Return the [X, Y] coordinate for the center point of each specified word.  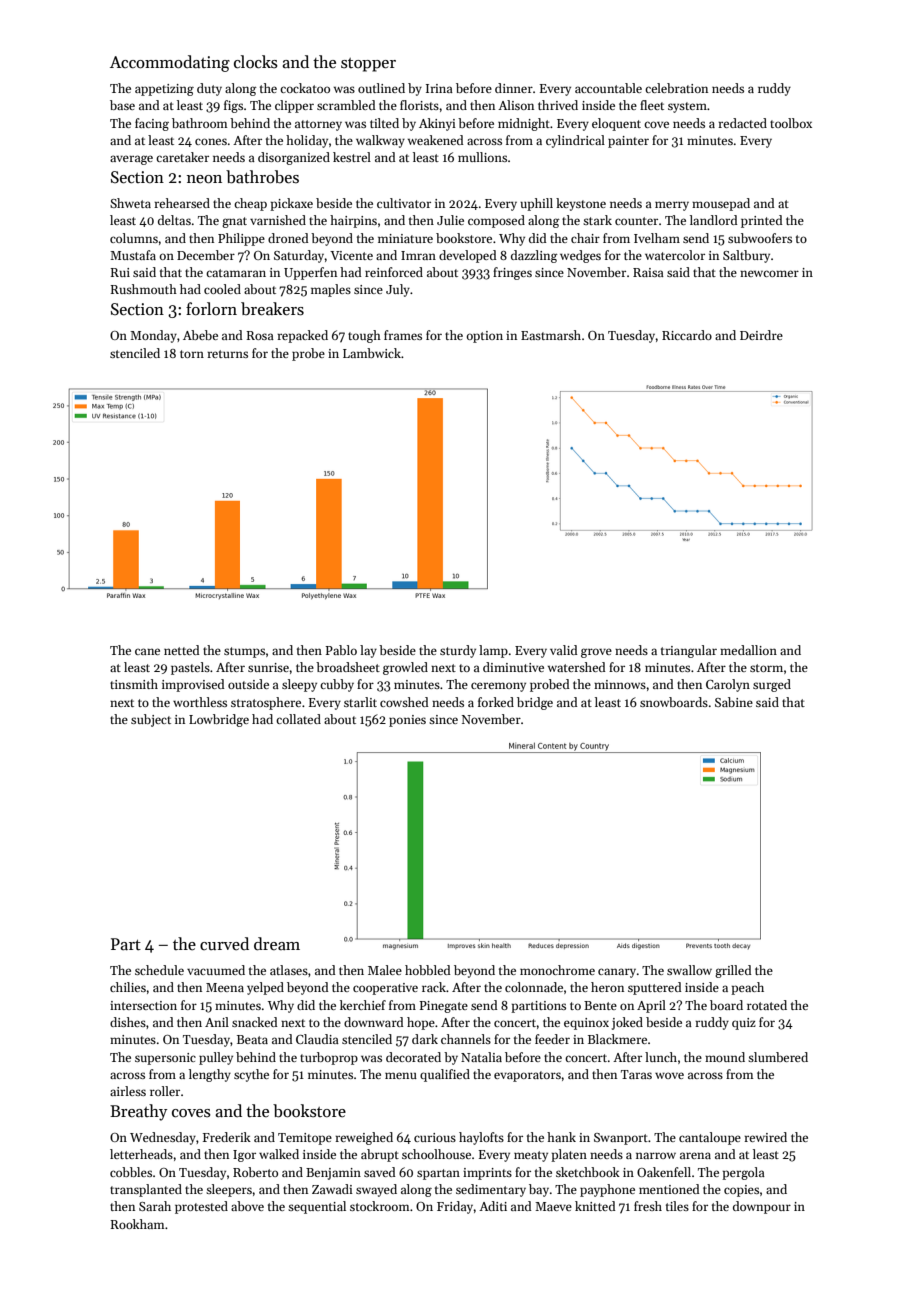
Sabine [734, 702]
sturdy [458, 651]
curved [224, 944]
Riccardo [687, 335]
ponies [407, 721]
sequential [317, 1207]
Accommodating [170, 63]
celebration [676, 88]
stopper [368, 65]
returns [227, 354]
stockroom [380, 1206]
